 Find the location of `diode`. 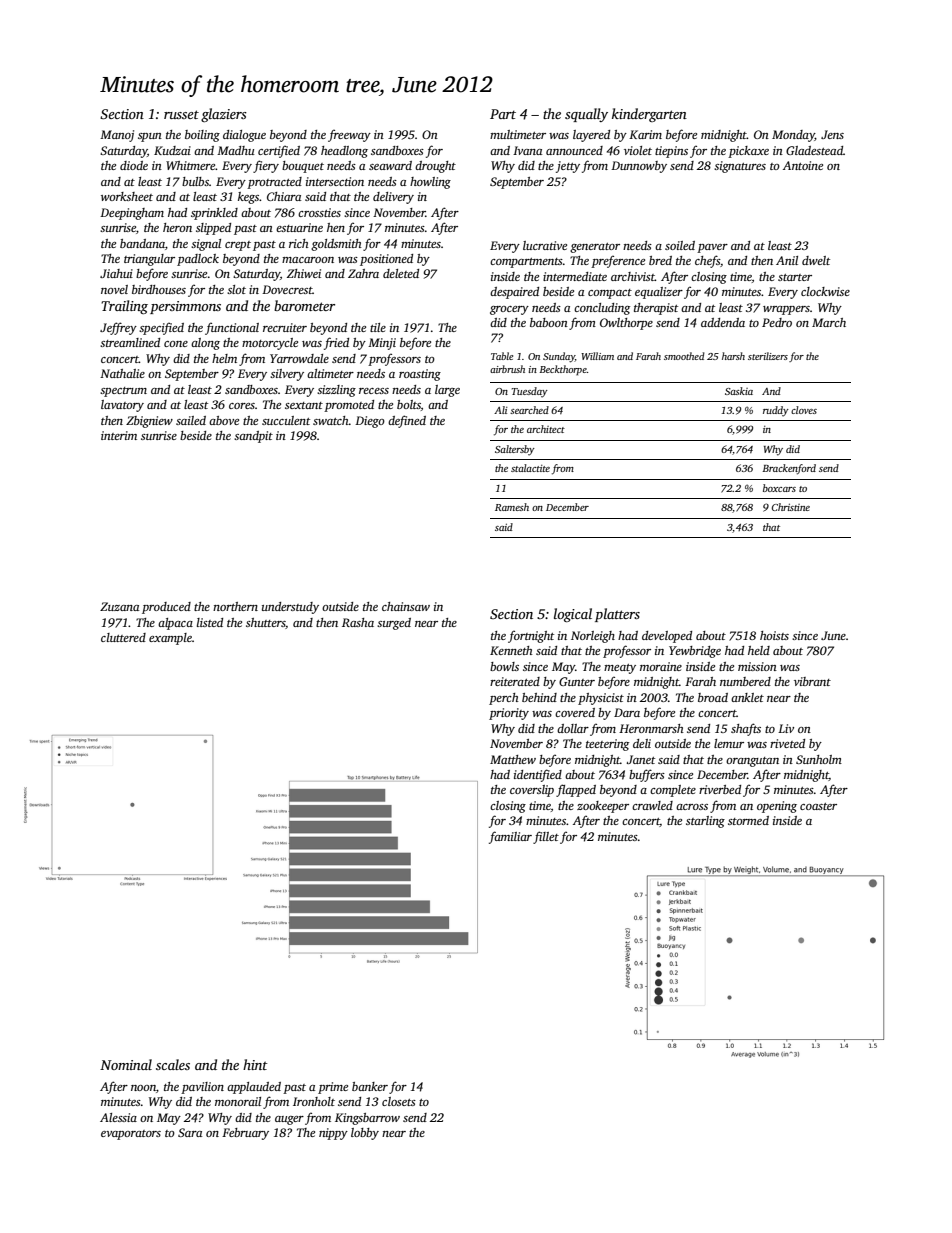

diode is located at coordinates (134, 165).
